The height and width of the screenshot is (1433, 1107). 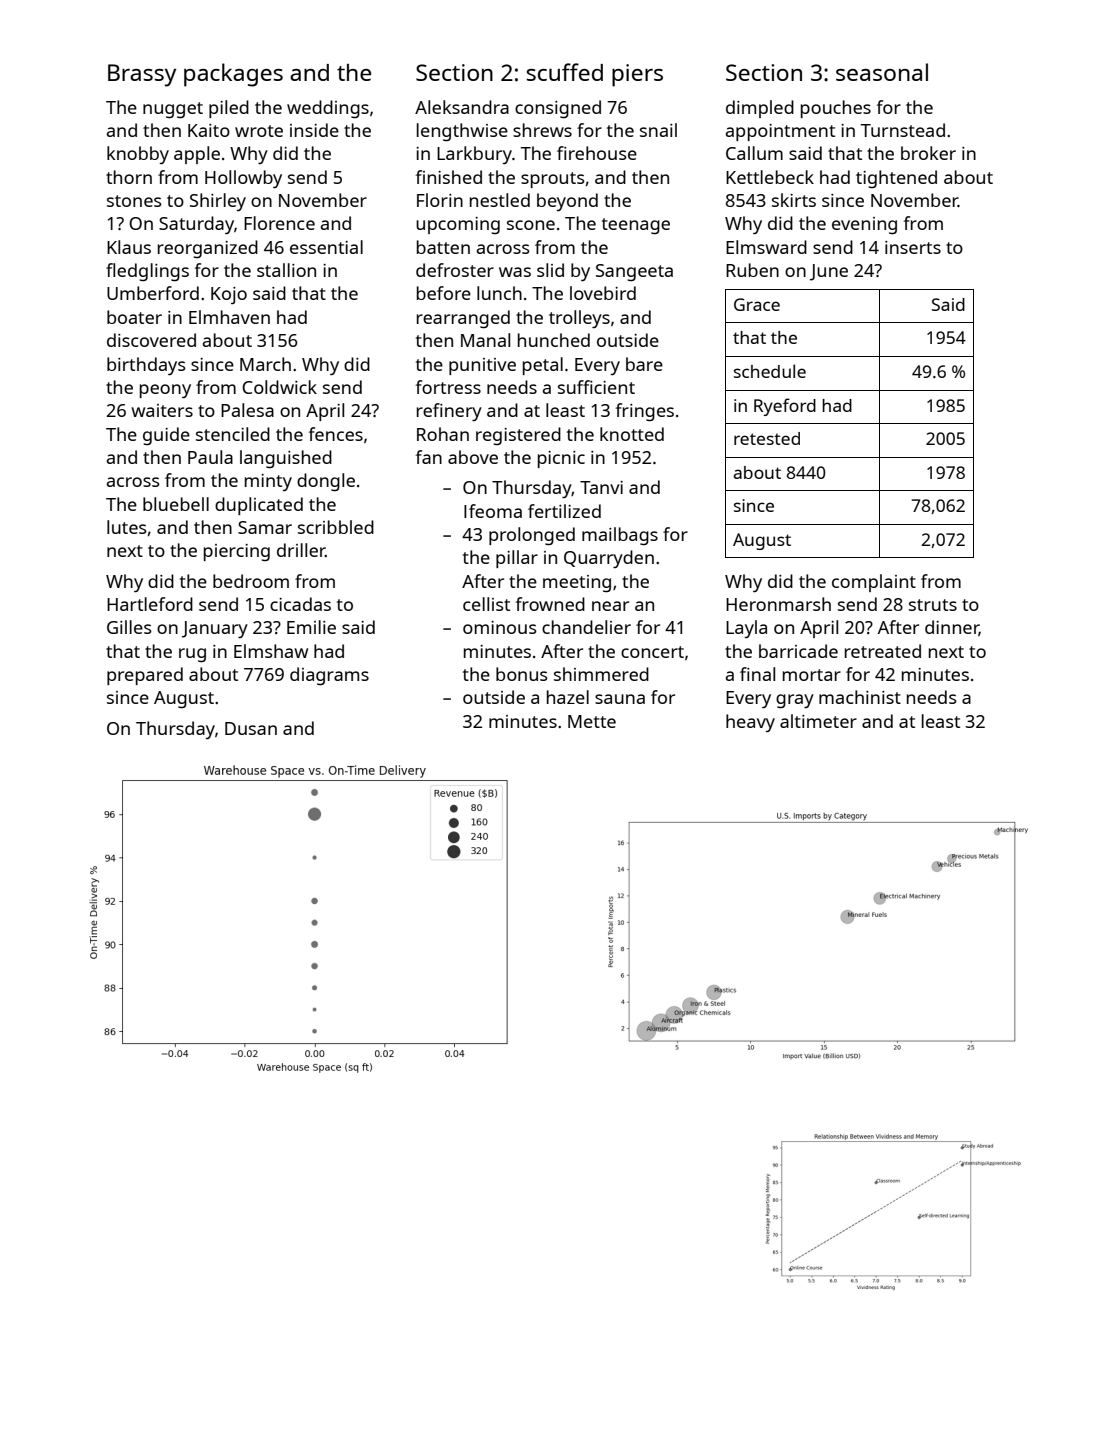 What do you see at coordinates (129, 247) in the screenshot?
I see `Klaus` at bounding box center [129, 247].
